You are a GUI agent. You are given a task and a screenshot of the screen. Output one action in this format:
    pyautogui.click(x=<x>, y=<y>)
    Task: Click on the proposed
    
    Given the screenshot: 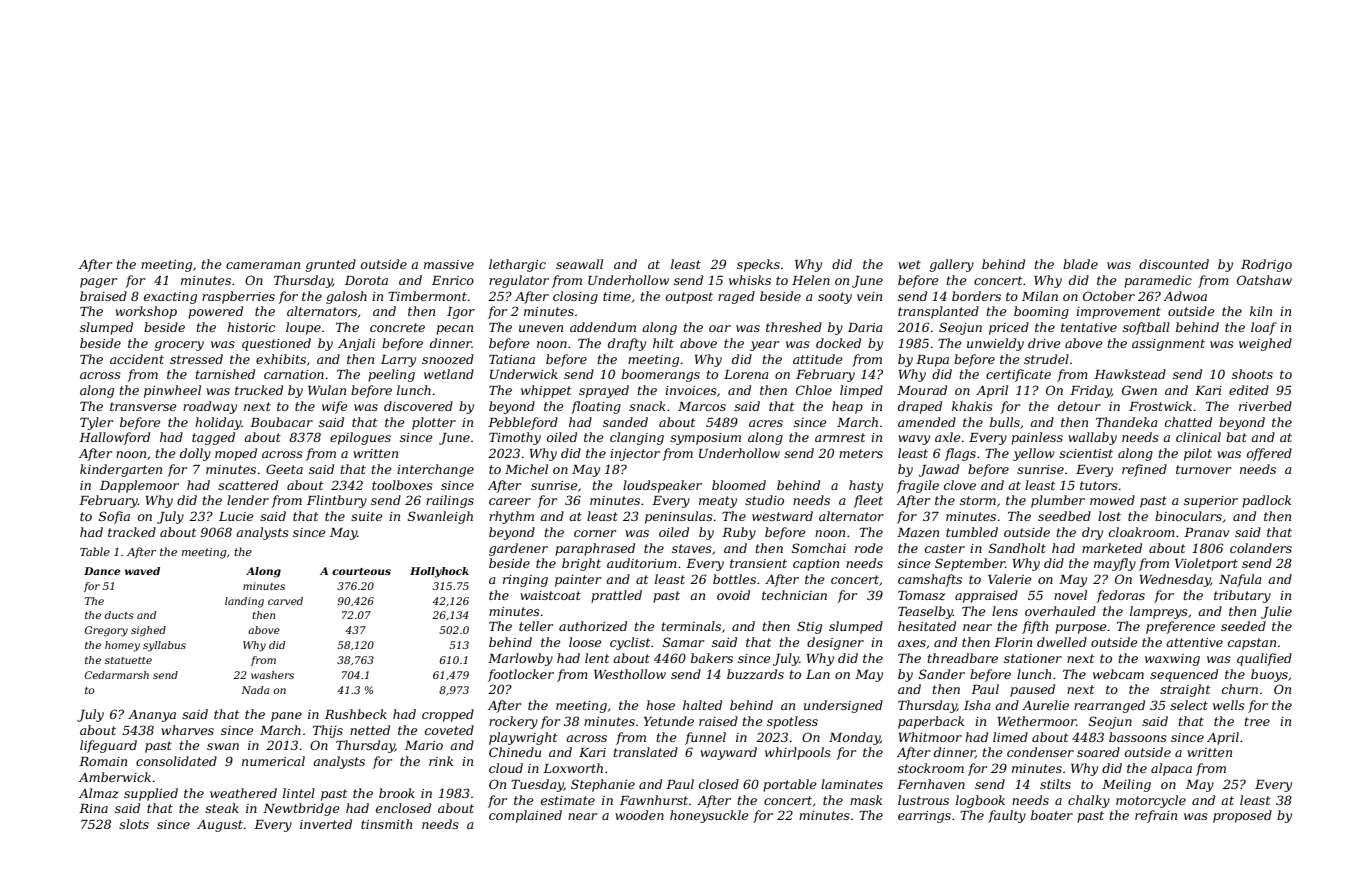 What is the action you would take?
    pyautogui.click(x=1242, y=816)
